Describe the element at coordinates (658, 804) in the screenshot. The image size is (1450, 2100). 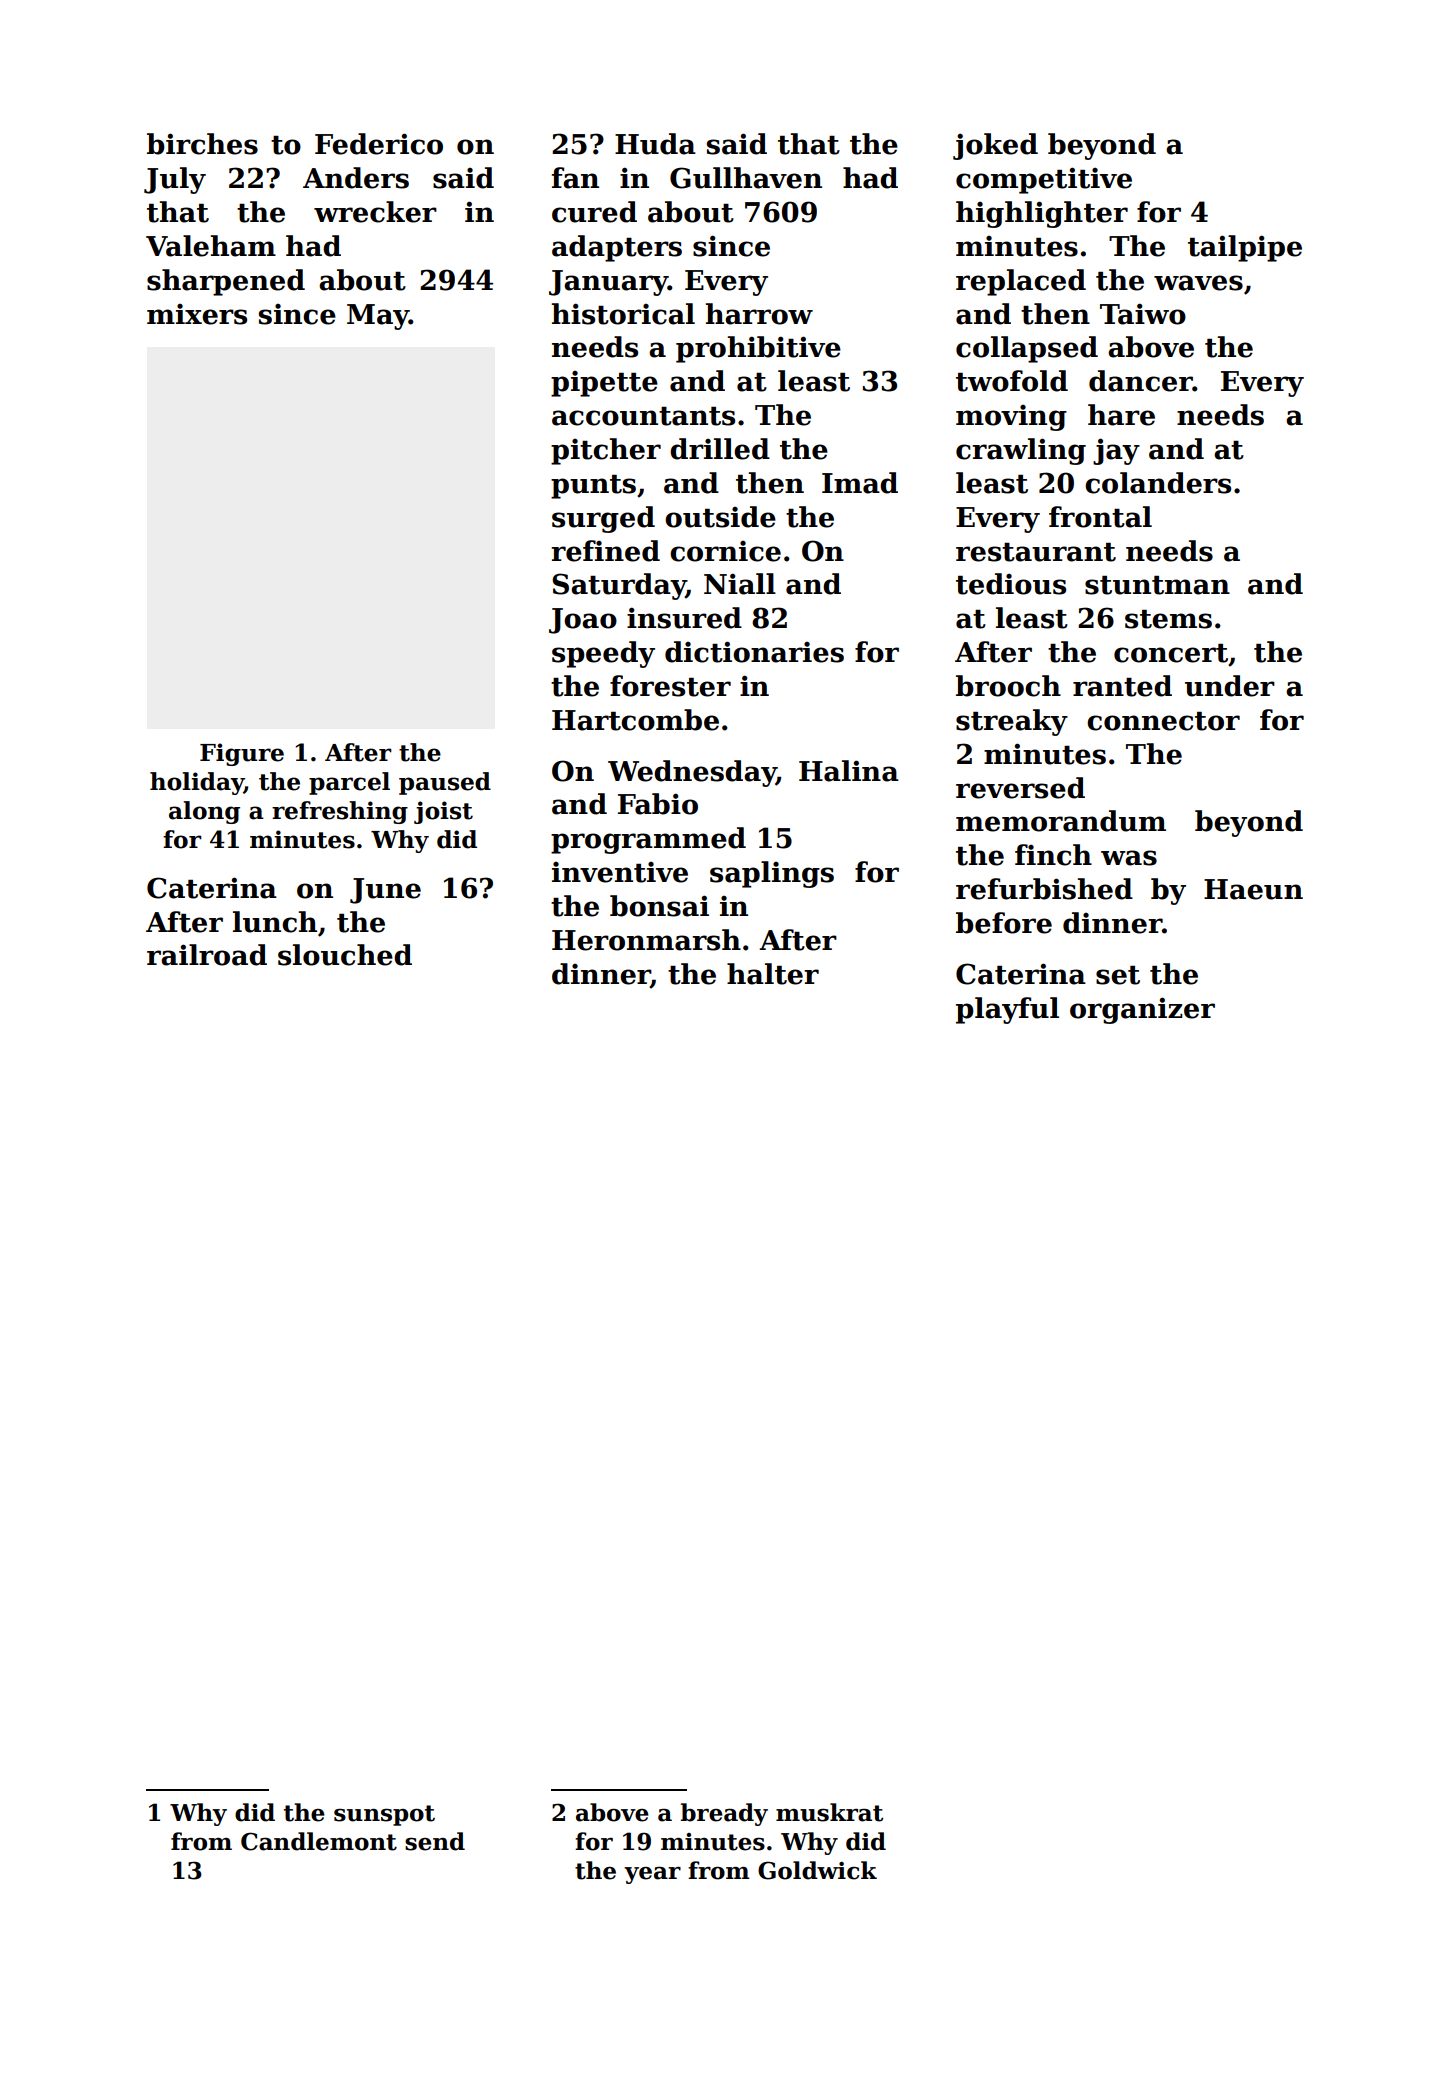
I see `Fabio` at that location.
